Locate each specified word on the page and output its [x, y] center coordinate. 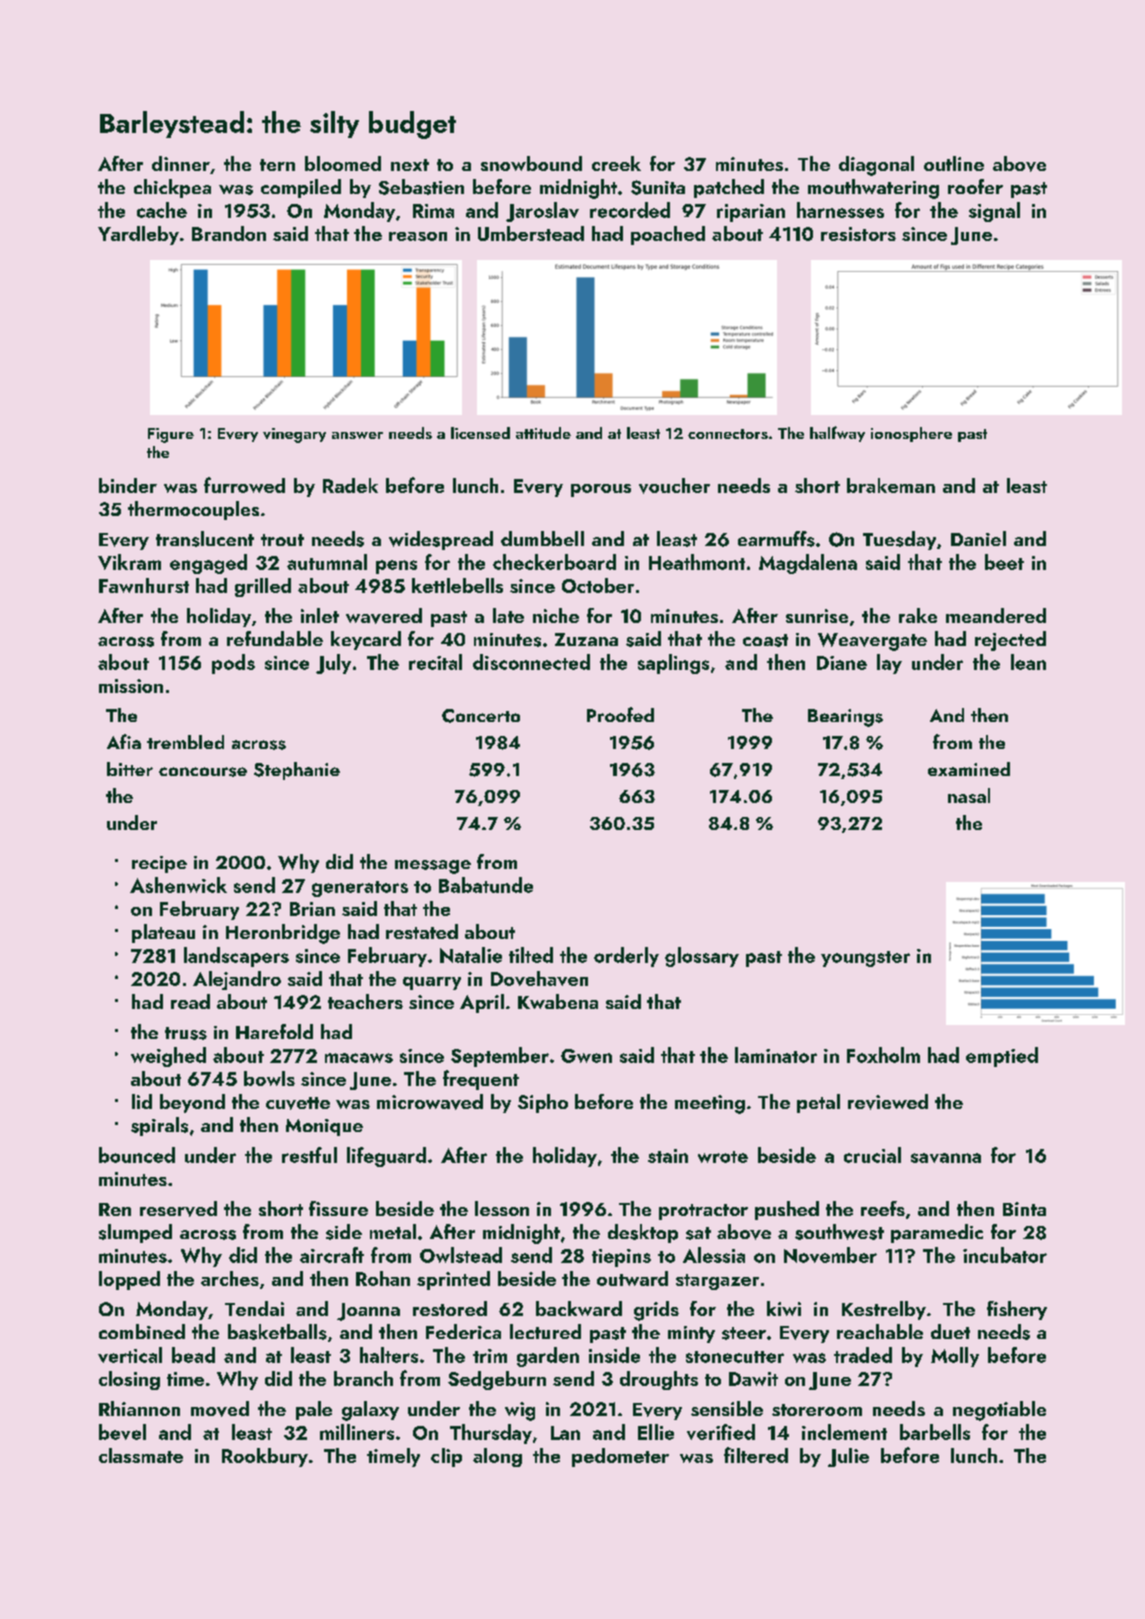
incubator [1005, 1255]
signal [994, 212]
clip [446, 1457]
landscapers [236, 957]
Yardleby [138, 235]
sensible [727, 1408]
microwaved [430, 1102]
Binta [1024, 1209]
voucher [674, 486]
